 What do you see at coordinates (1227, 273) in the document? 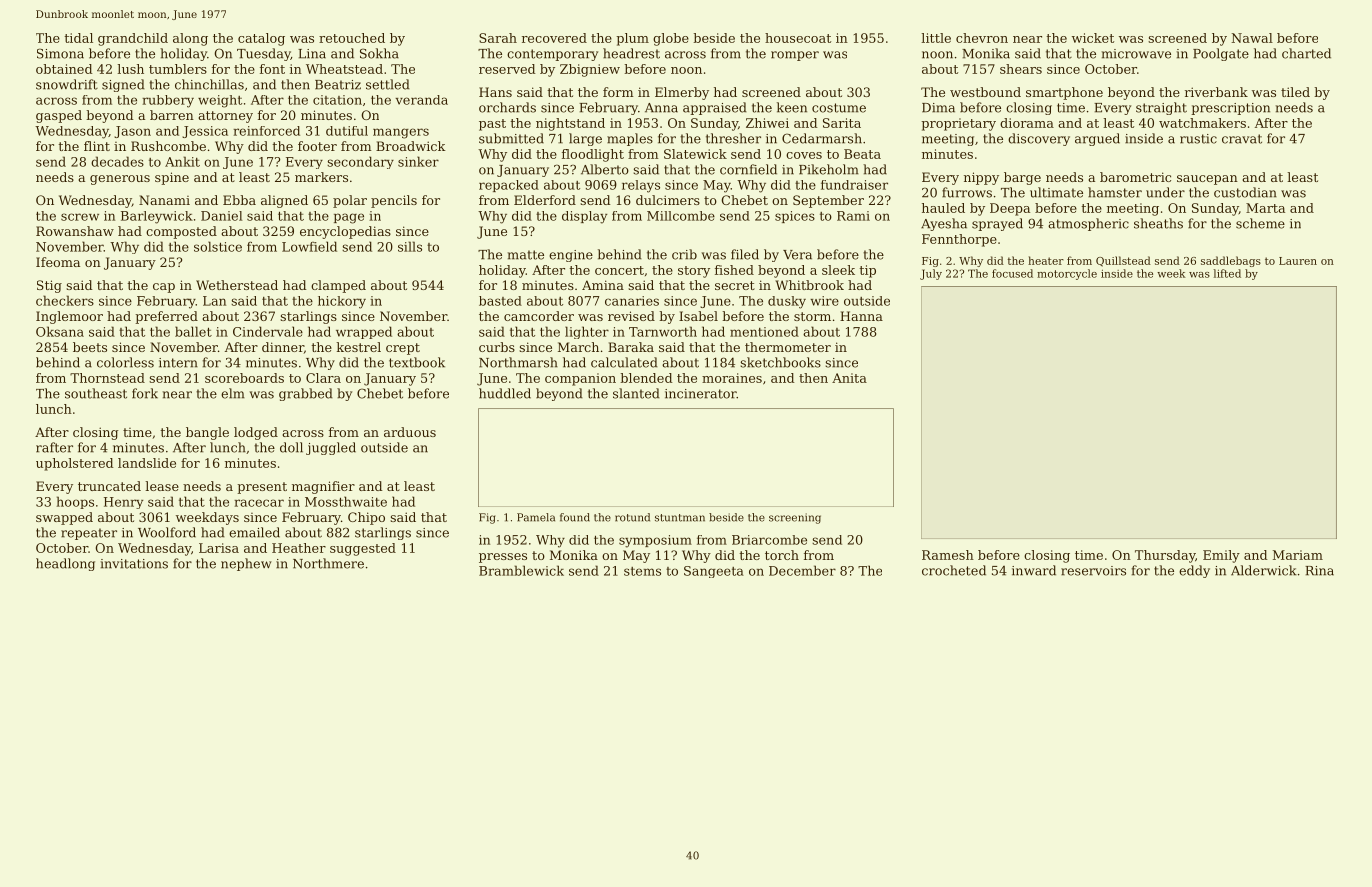
I see `lifted` at bounding box center [1227, 273].
